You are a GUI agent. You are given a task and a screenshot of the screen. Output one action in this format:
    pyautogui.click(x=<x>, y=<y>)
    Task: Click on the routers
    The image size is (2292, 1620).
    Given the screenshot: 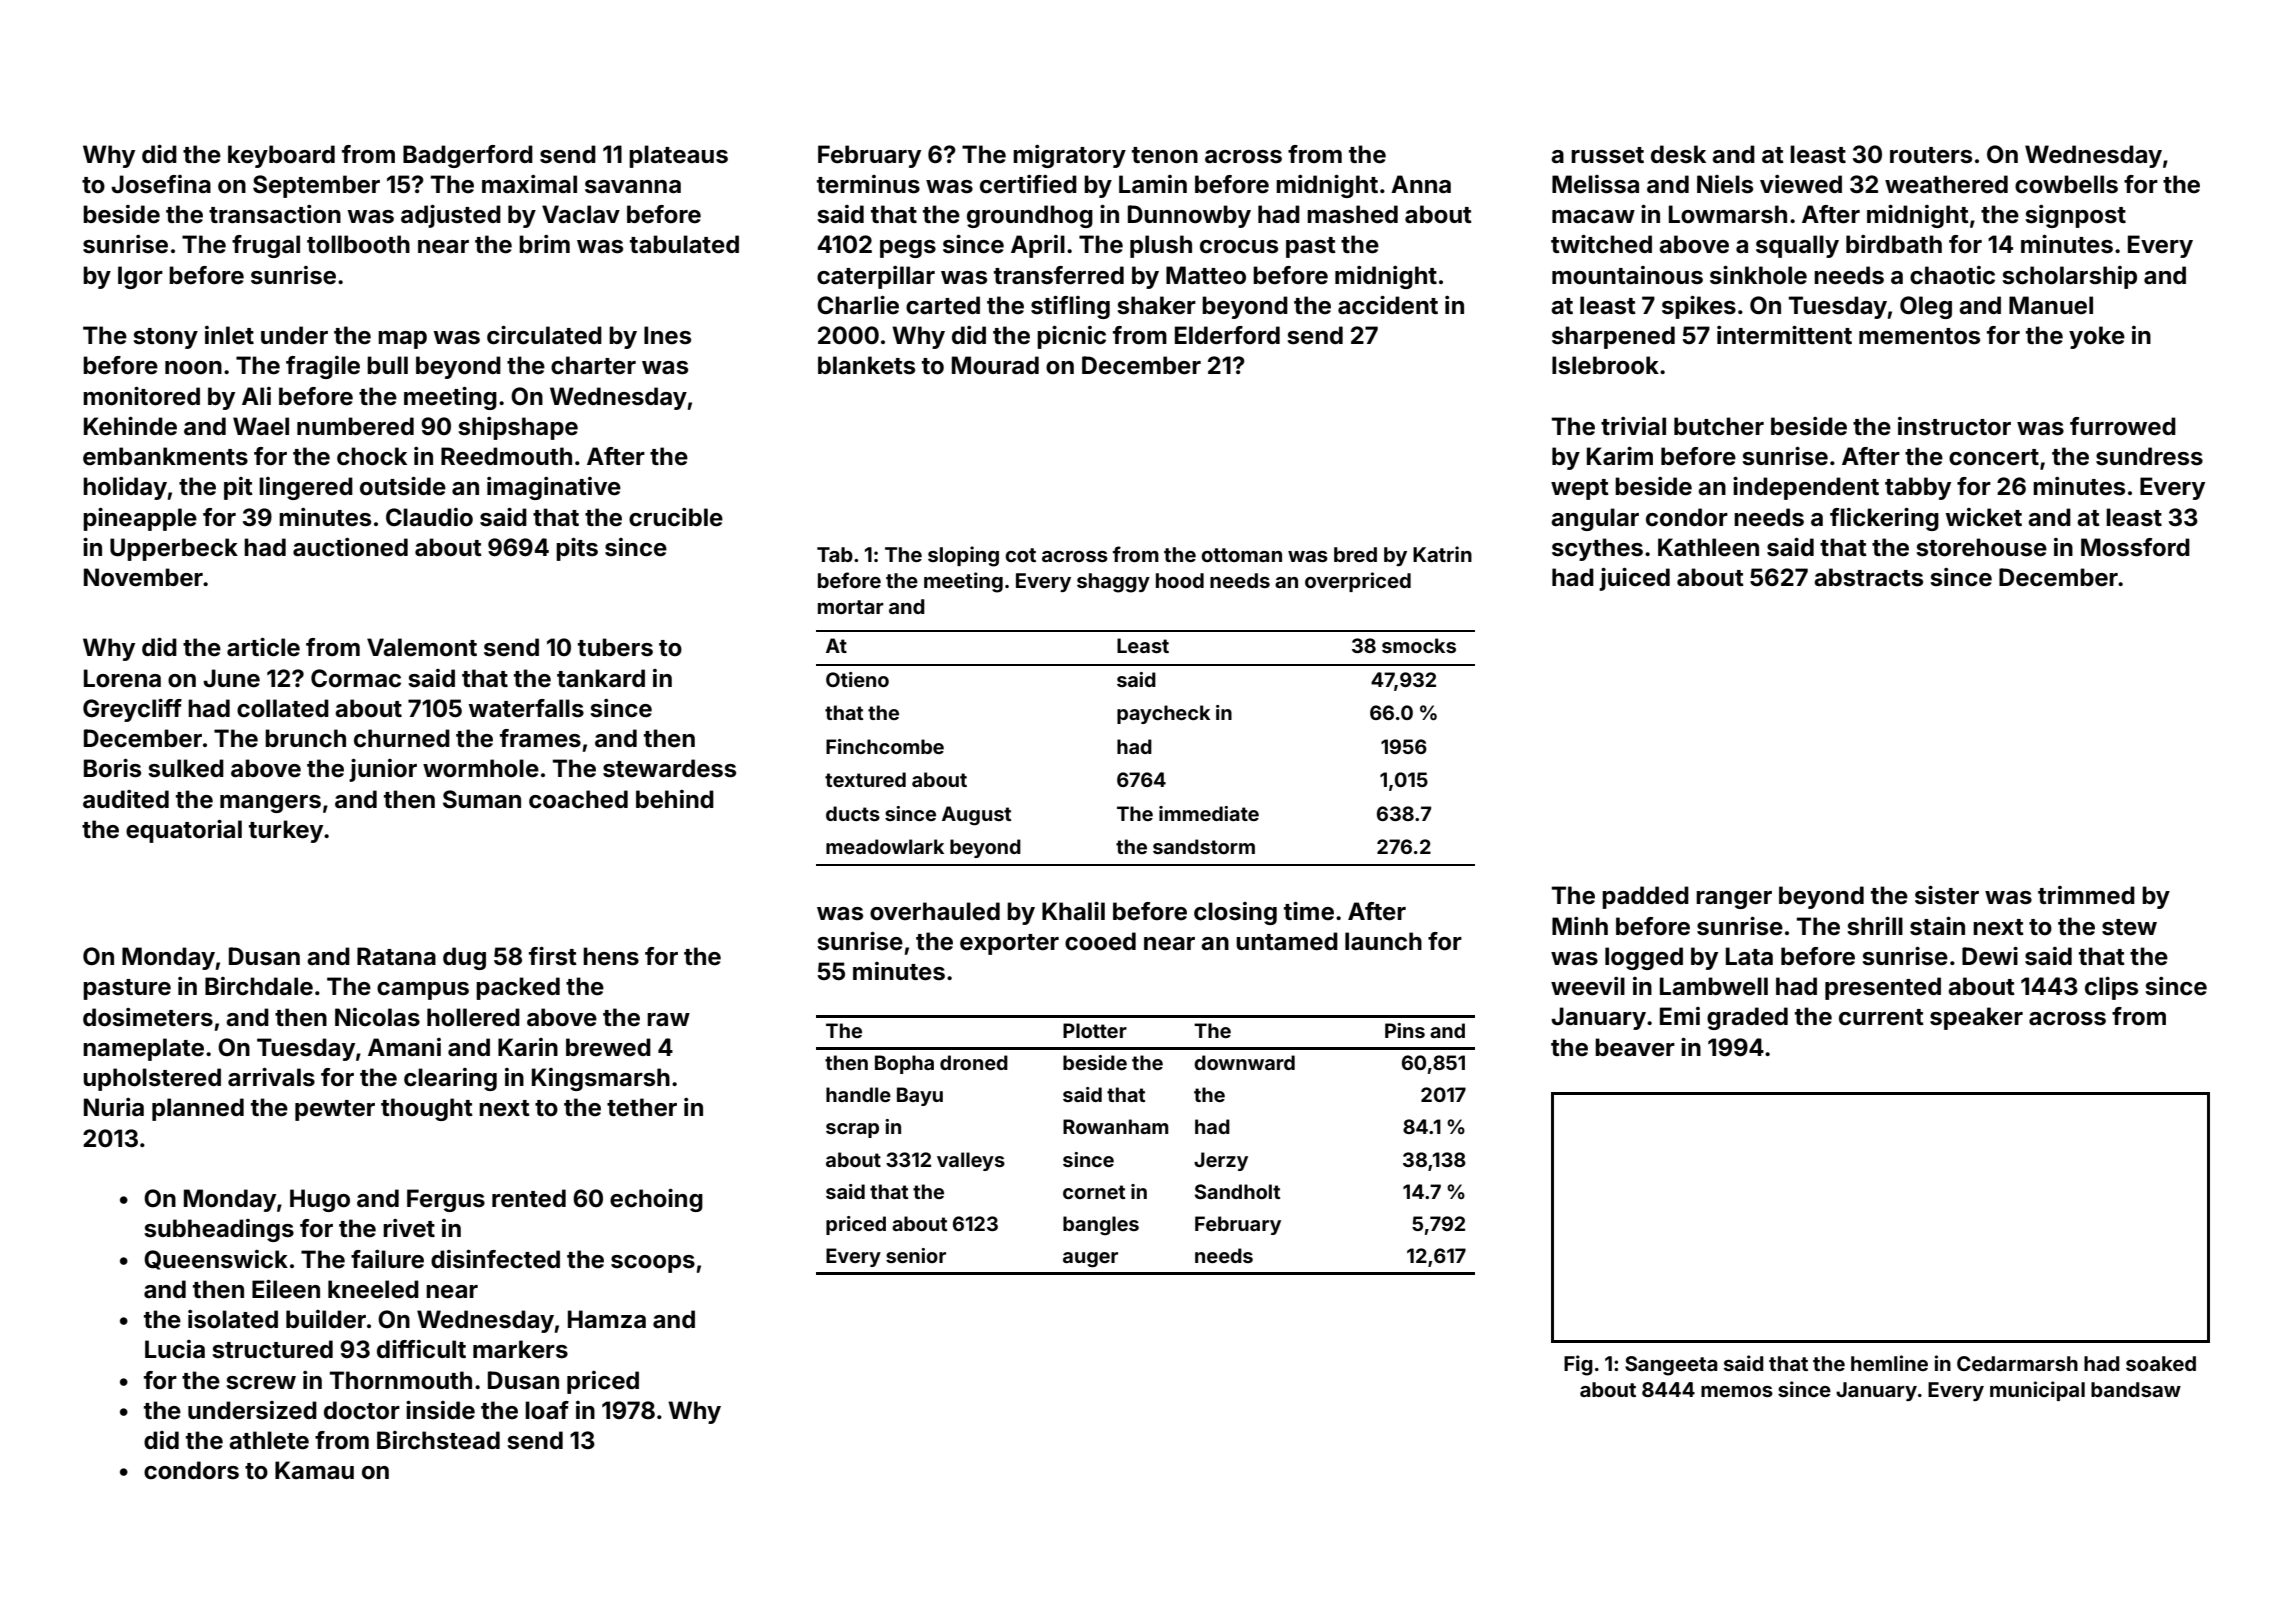 What is the action you would take?
    pyautogui.click(x=1931, y=155)
